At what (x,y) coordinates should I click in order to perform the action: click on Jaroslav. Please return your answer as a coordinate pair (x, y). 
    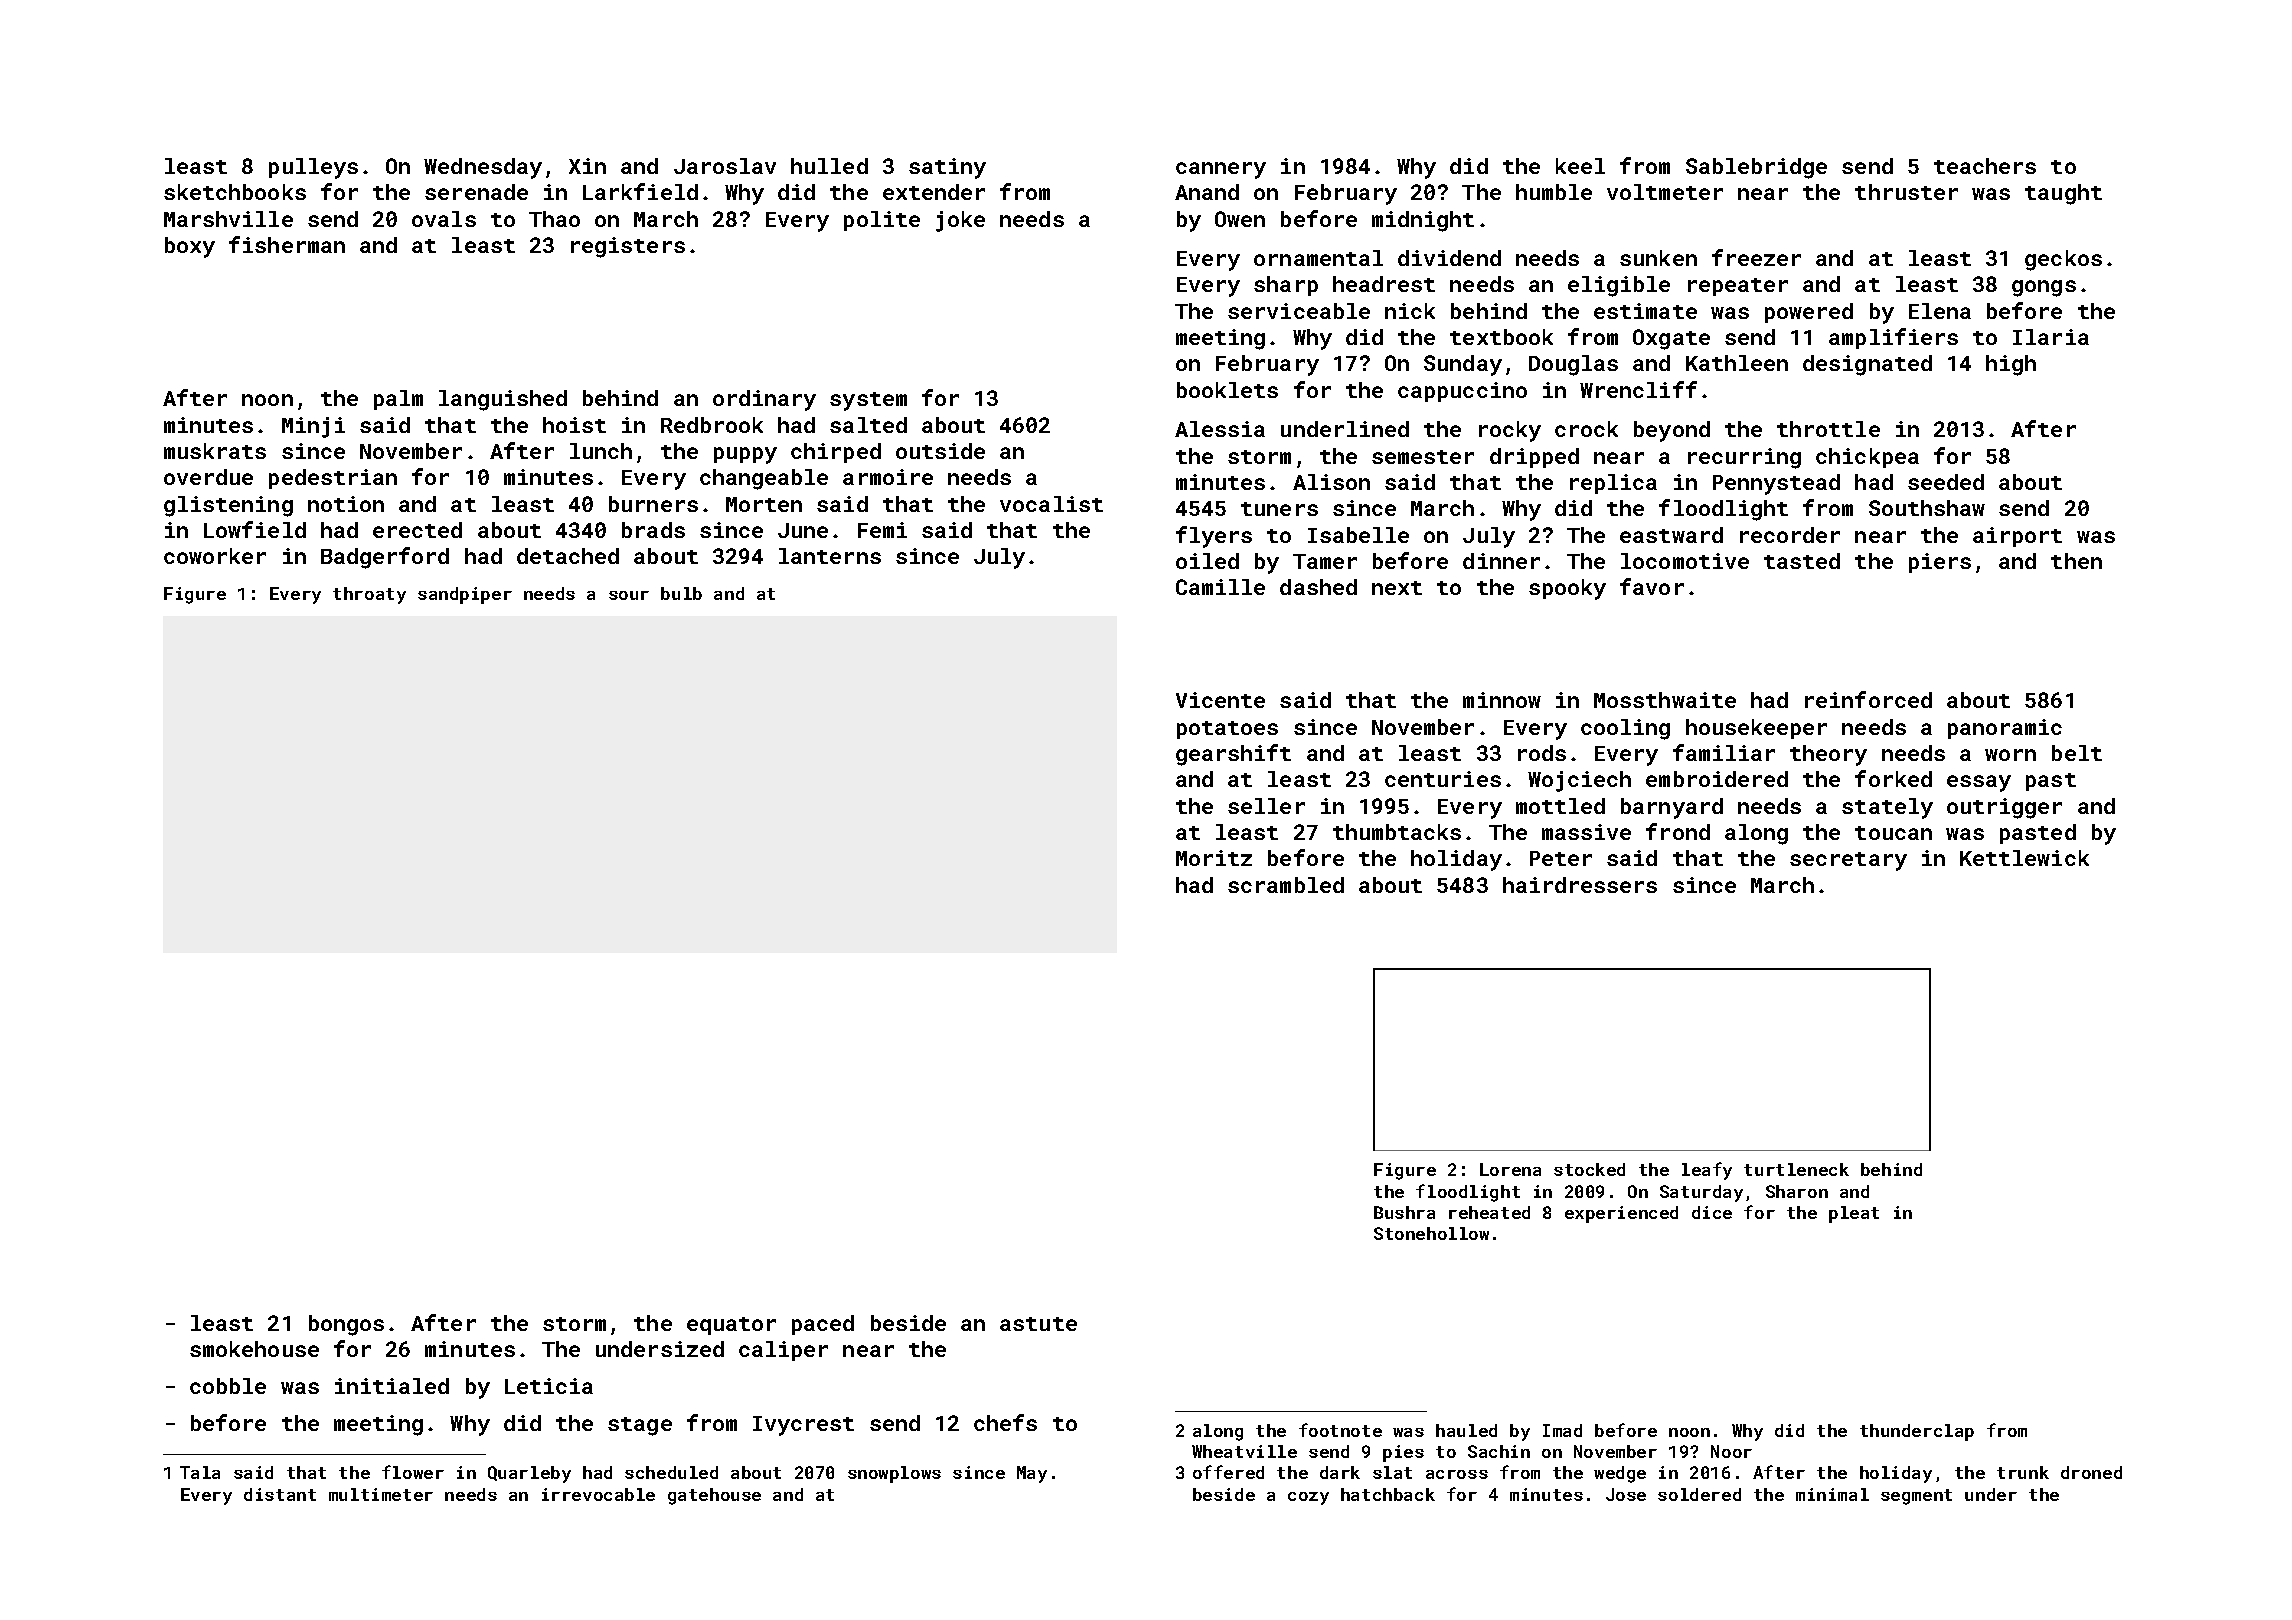
    Looking at the image, I should click on (725, 166).
